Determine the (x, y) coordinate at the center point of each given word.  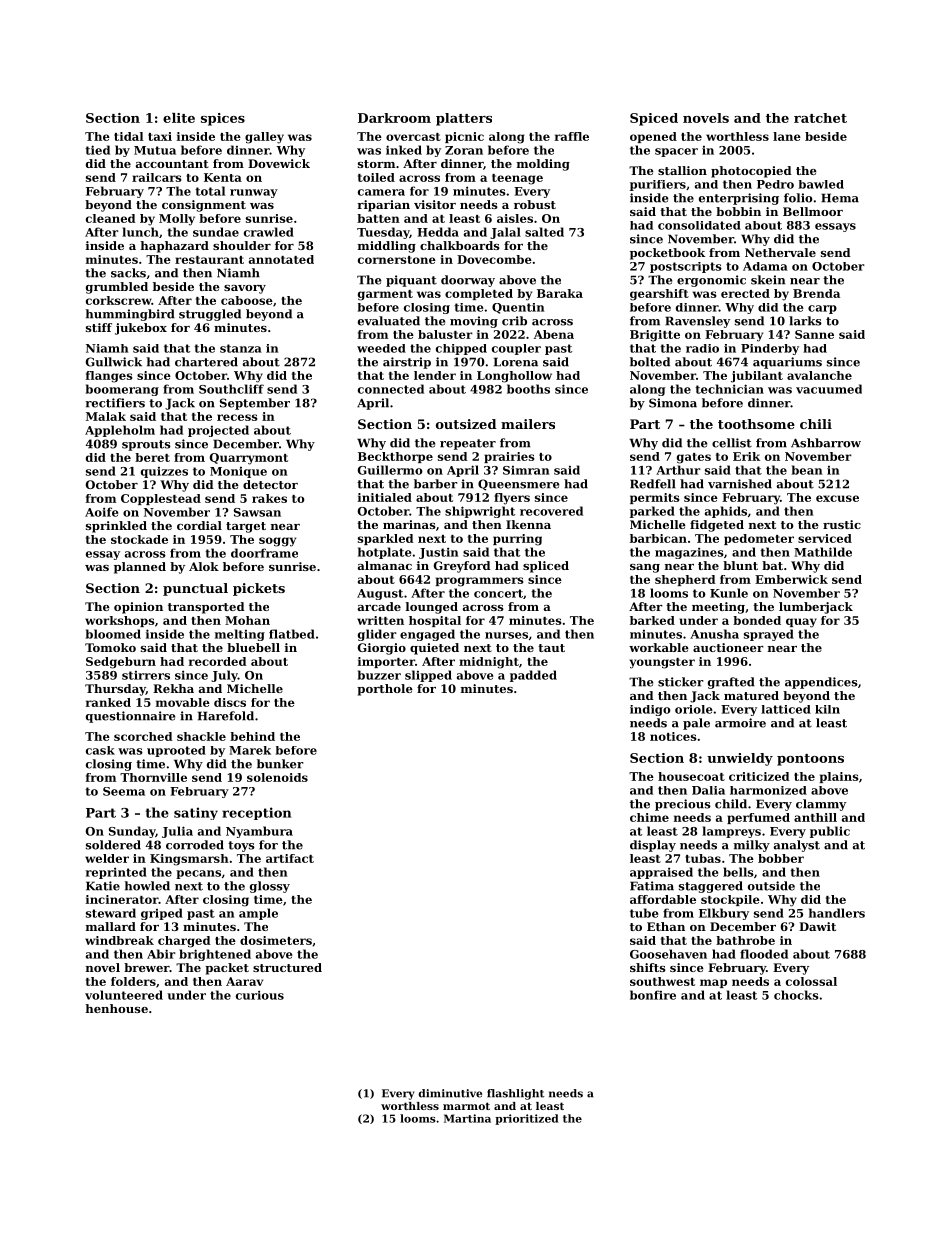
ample (258, 914)
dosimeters (276, 940)
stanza (241, 348)
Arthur (678, 470)
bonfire (653, 995)
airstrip (407, 363)
